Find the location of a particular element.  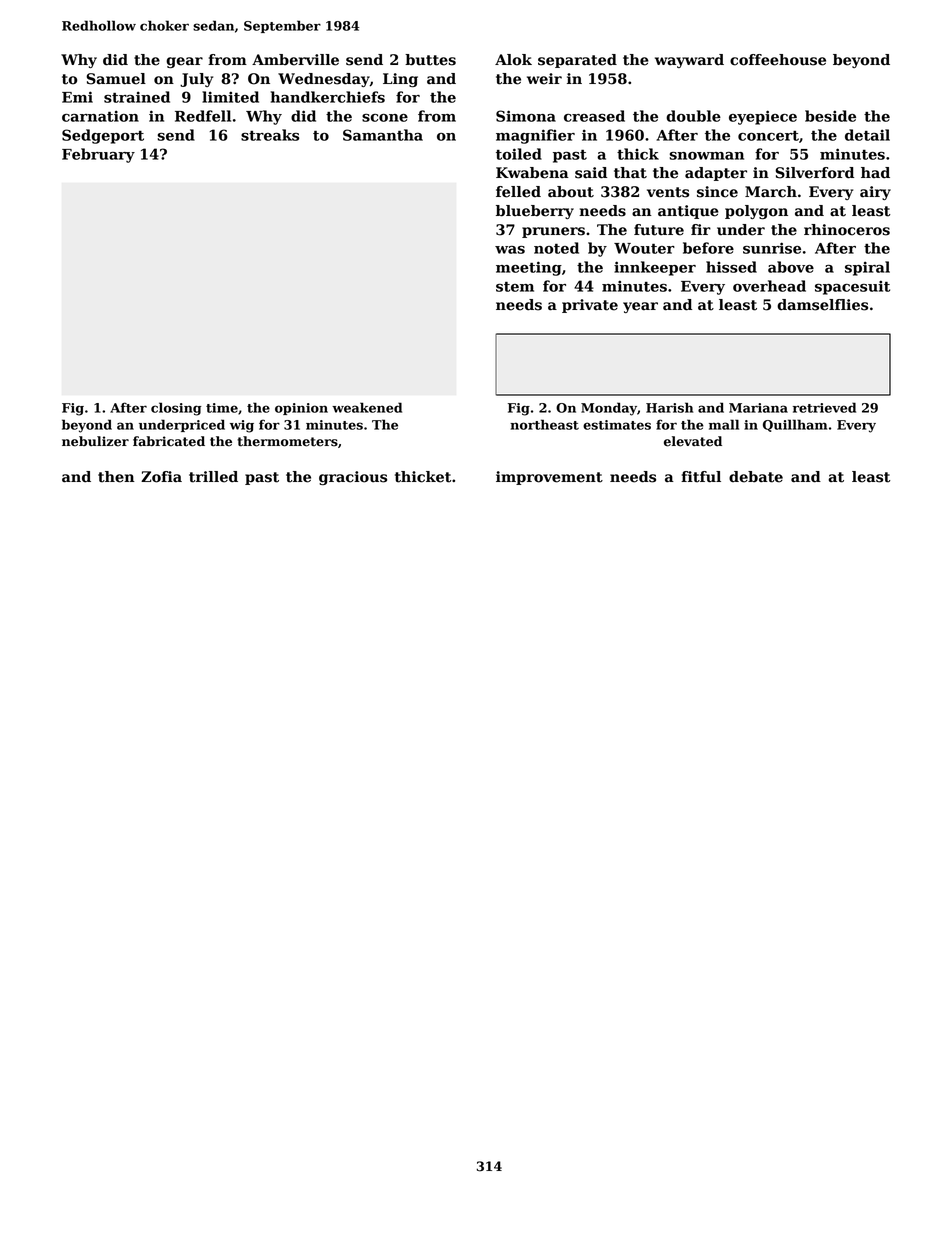

wayward is located at coordinates (689, 61).
